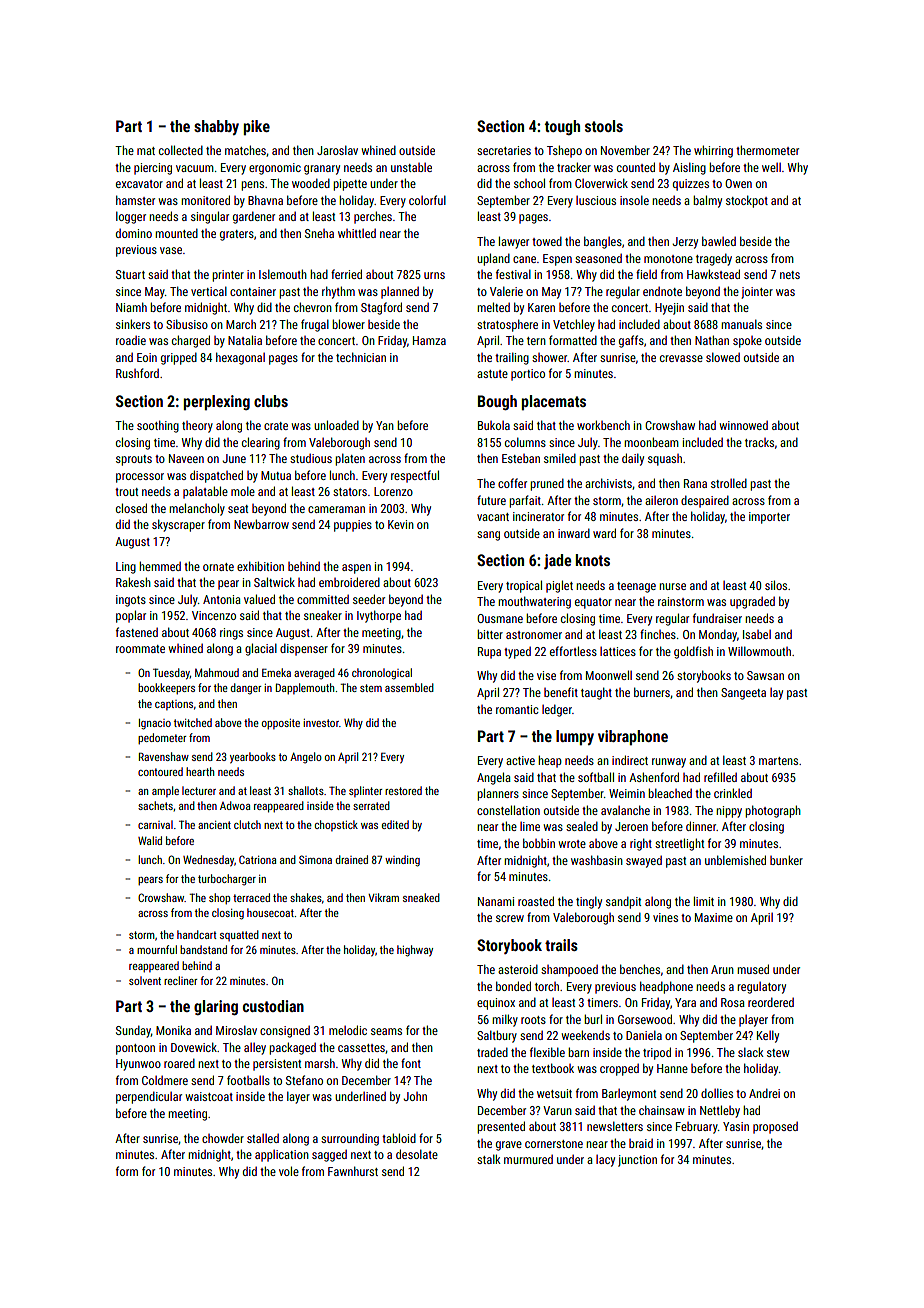 Image resolution: width=924 pixels, height=1308 pixels. I want to click on matches, so click(245, 150).
